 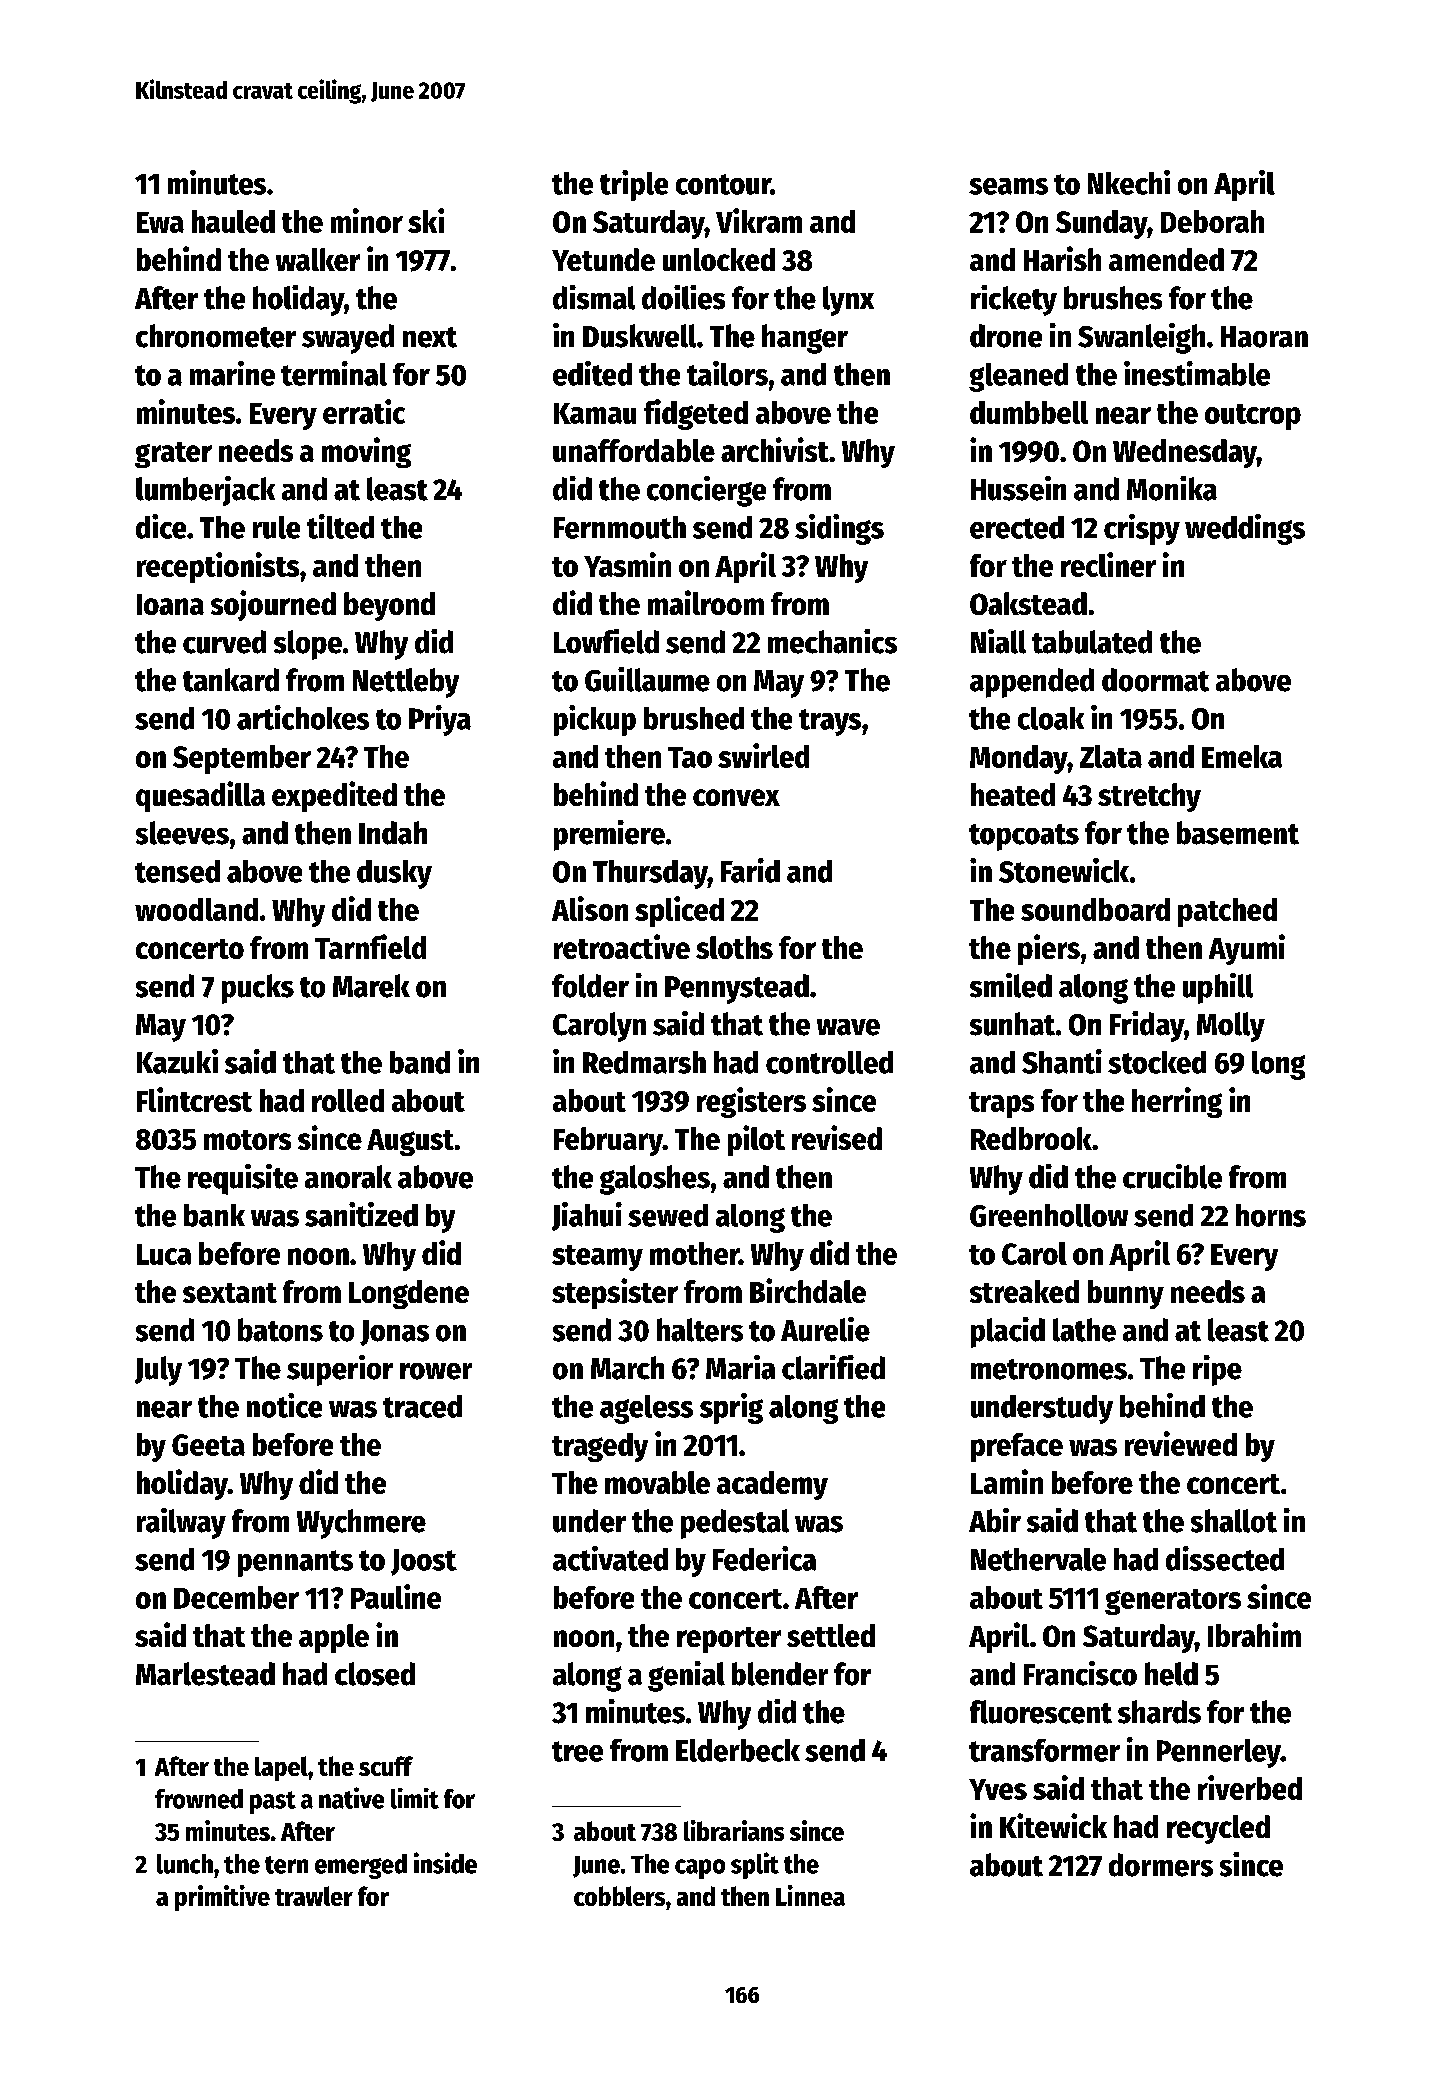 What do you see at coordinates (1254, 1634) in the screenshot?
I see `Ibrahim` at bounding box center [1254, 1634].
